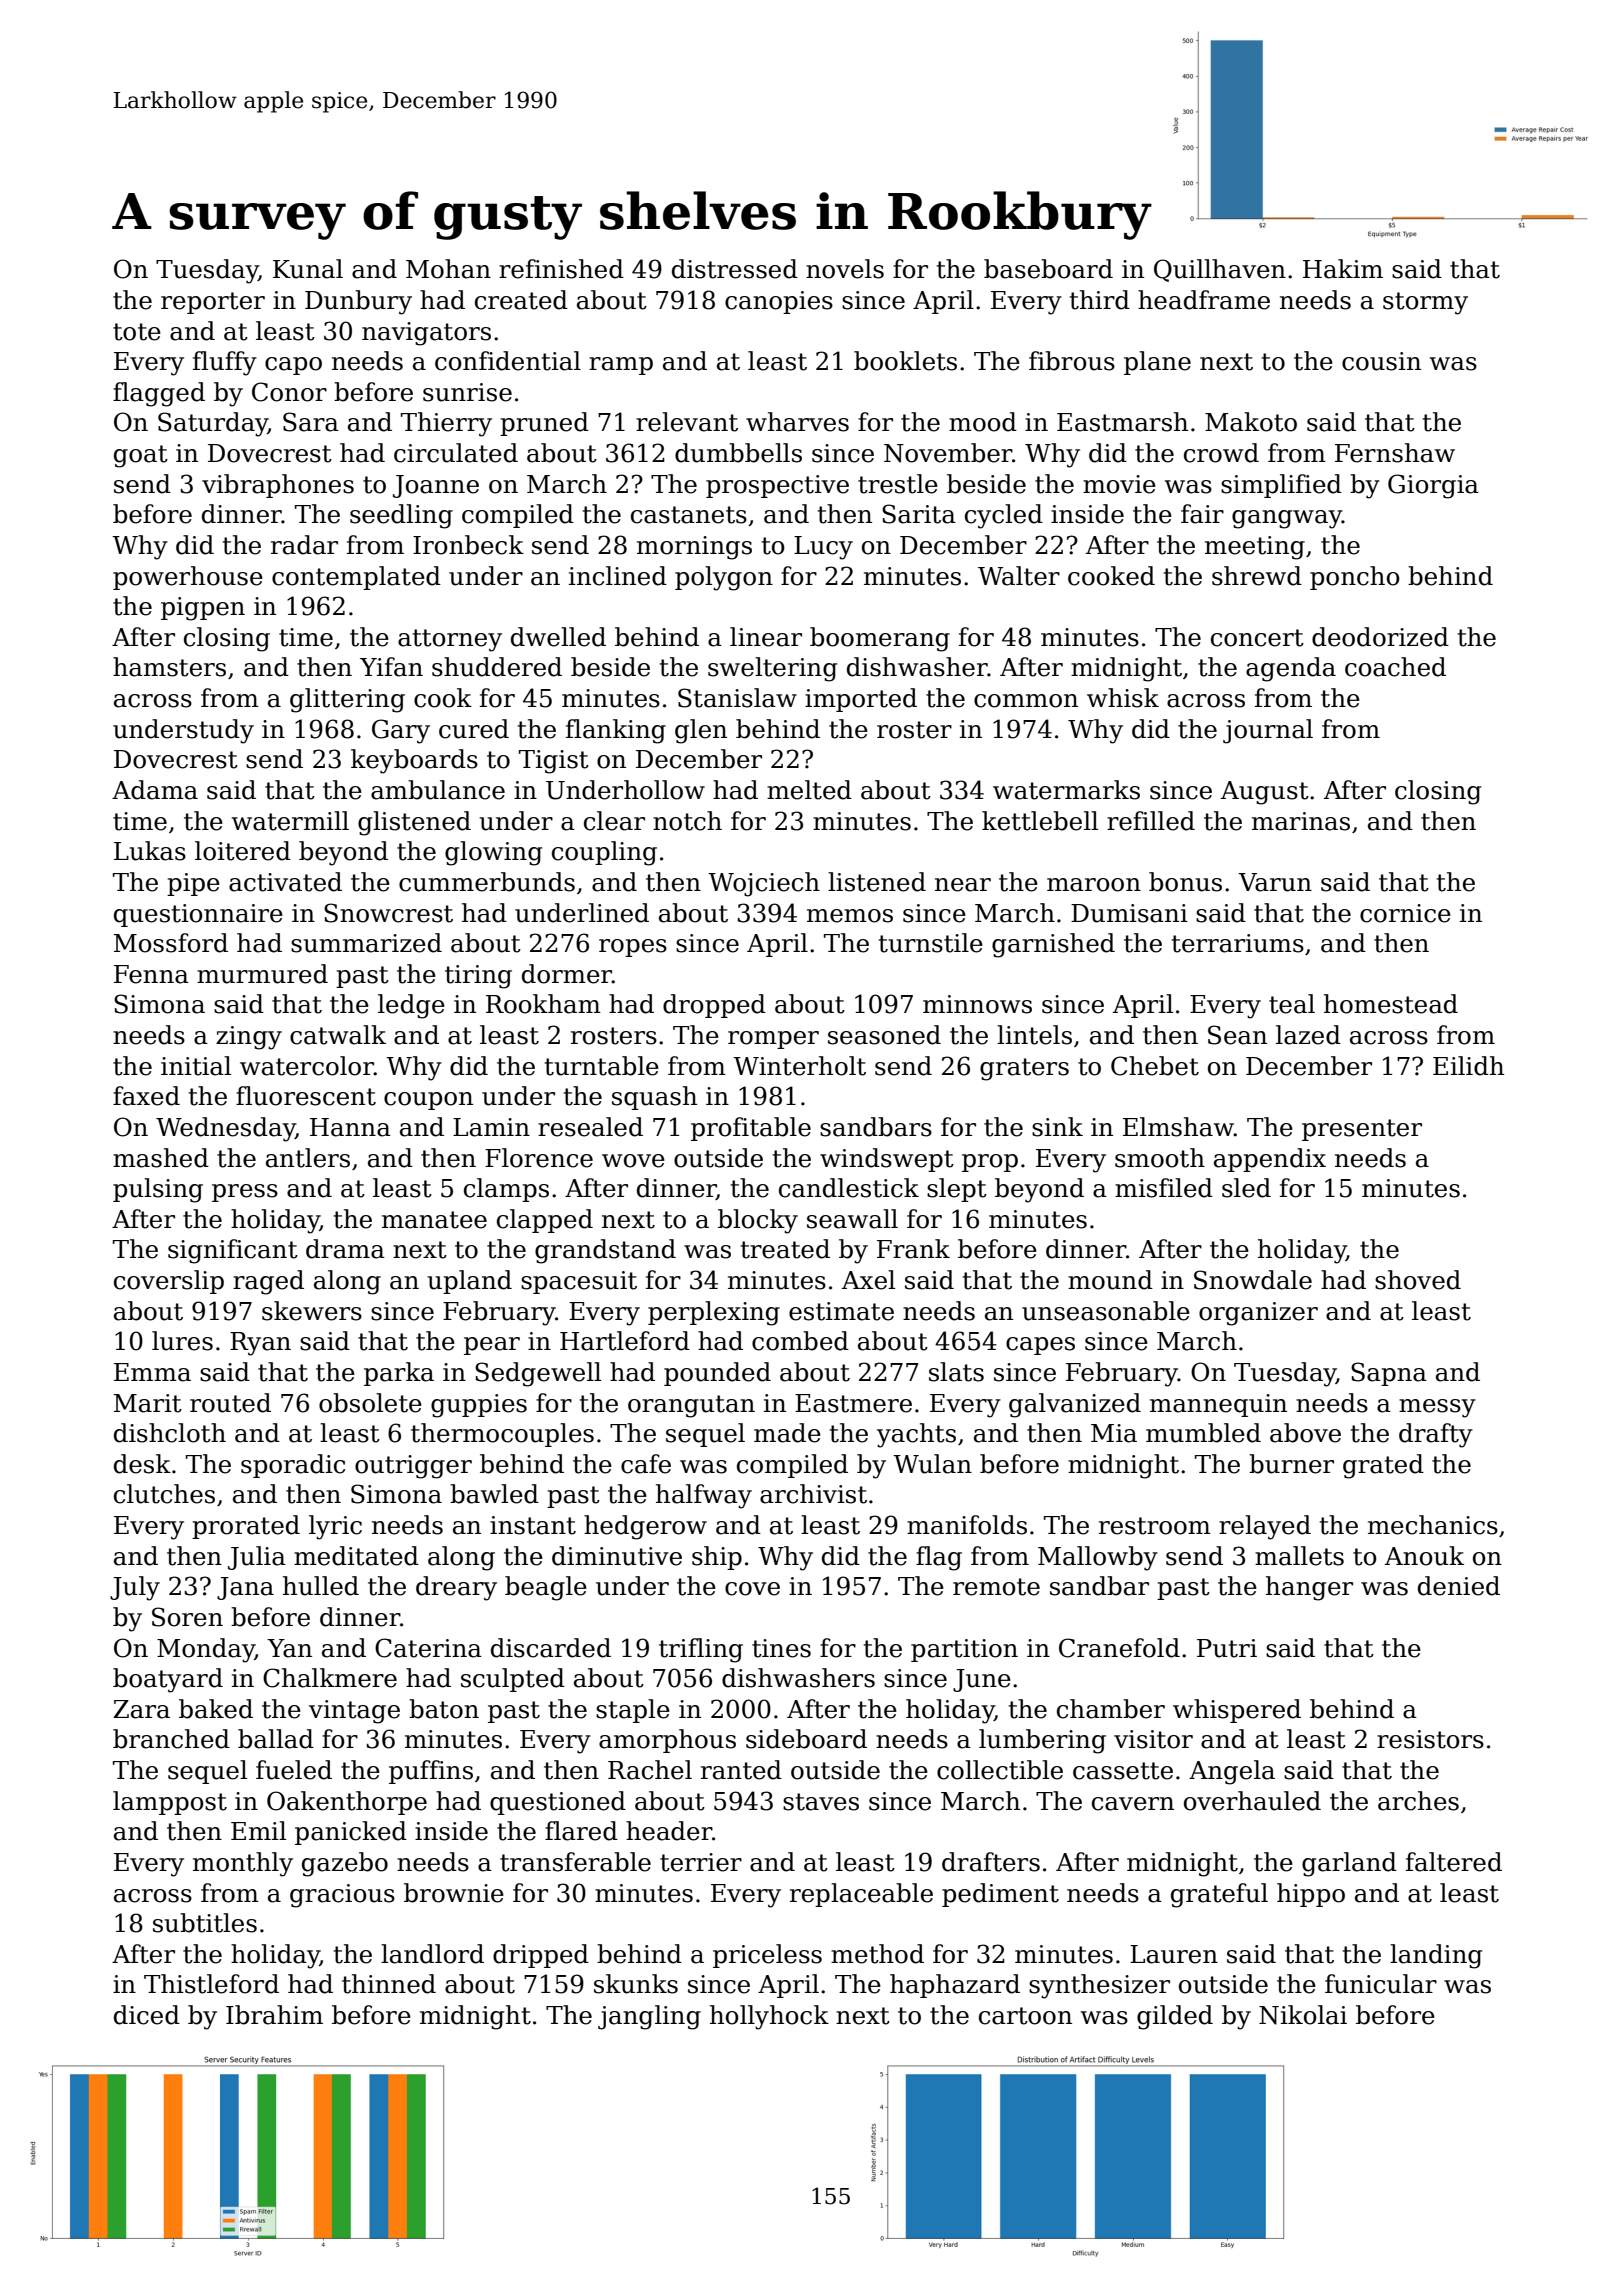  Describe the element at coordinates (779, 302) in the screenshot. I see `canopies` at that location.
